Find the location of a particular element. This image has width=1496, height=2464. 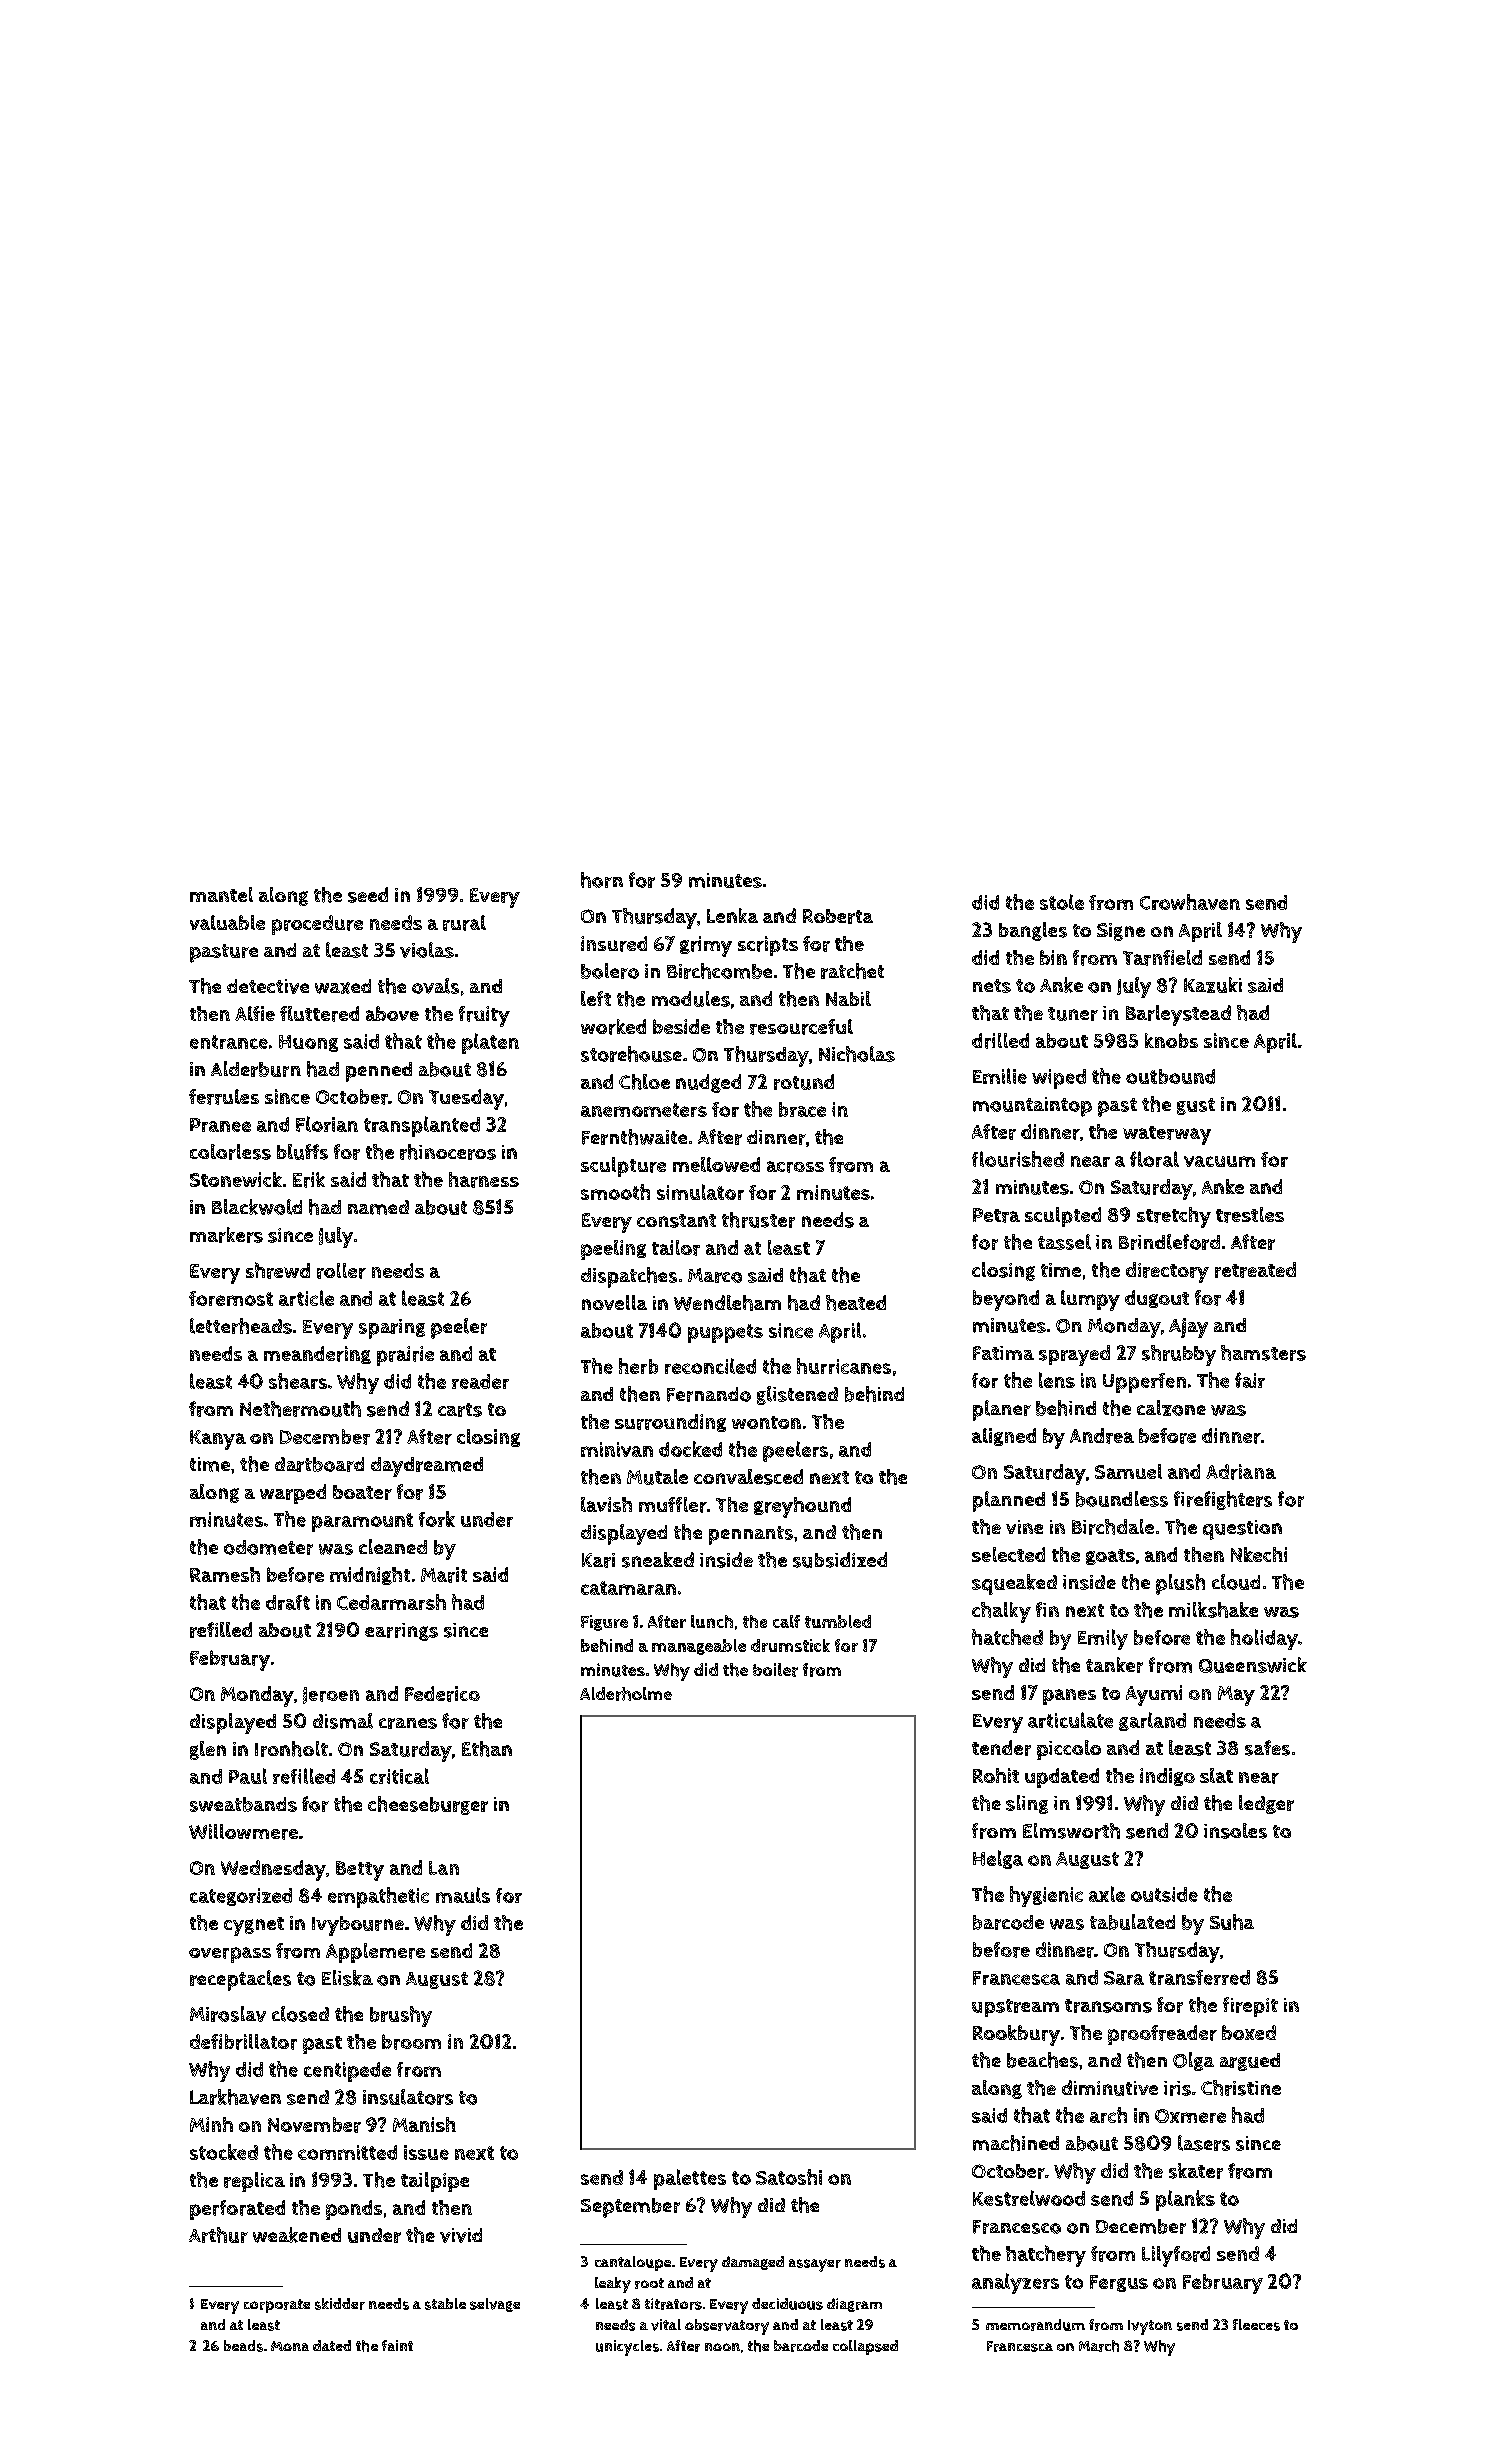

Ivyton is located at coordinates (1150, 2327).
